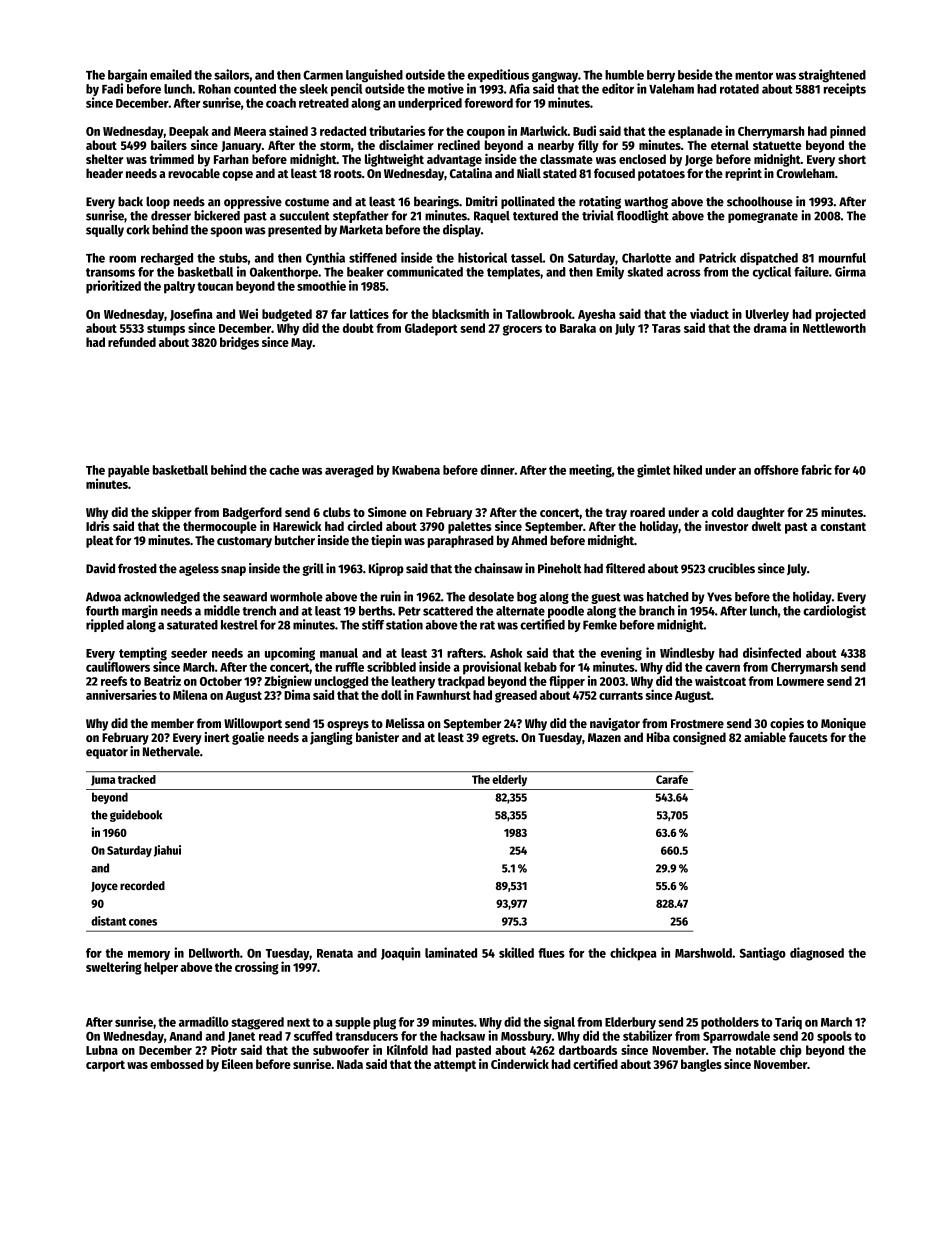 Image resolution: width=952 pixels, height=1233 pixels. Describe the element at coordinates (597, 315) in the screenshot. I see `Ayesha` at that location.
